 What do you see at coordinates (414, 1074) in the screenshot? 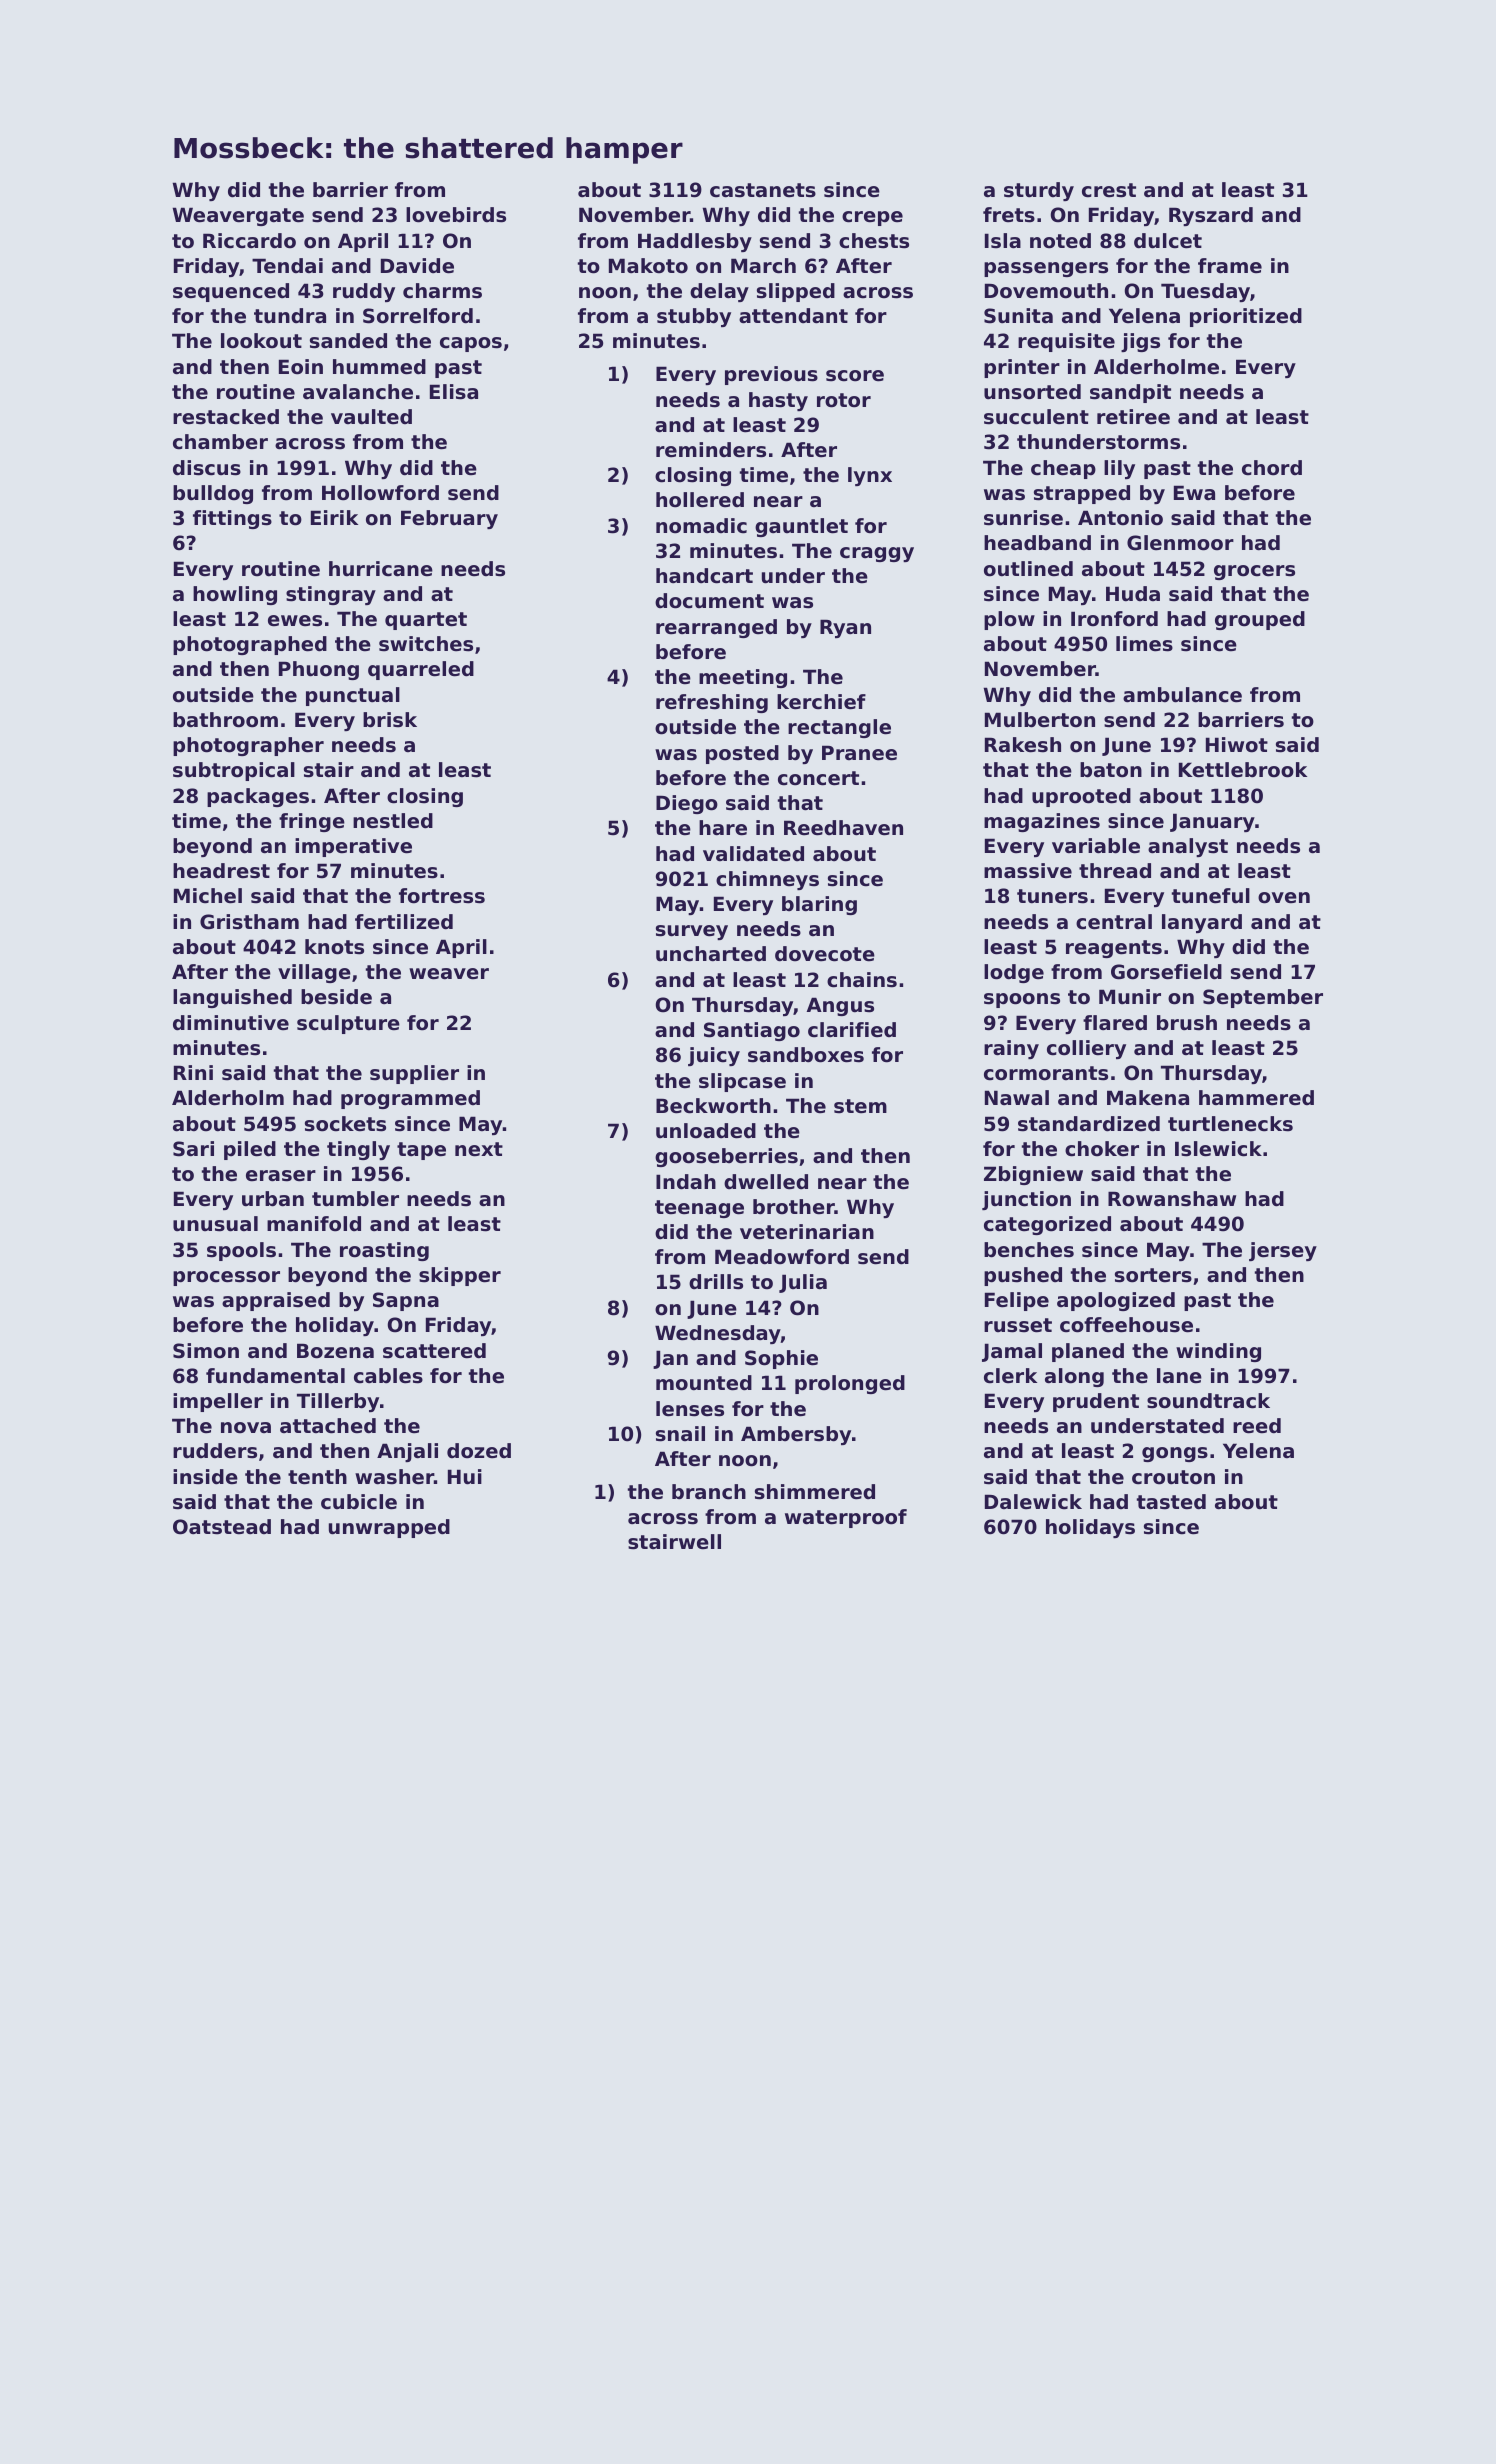
I see `supplier` at bounding box center [414, 1074].
